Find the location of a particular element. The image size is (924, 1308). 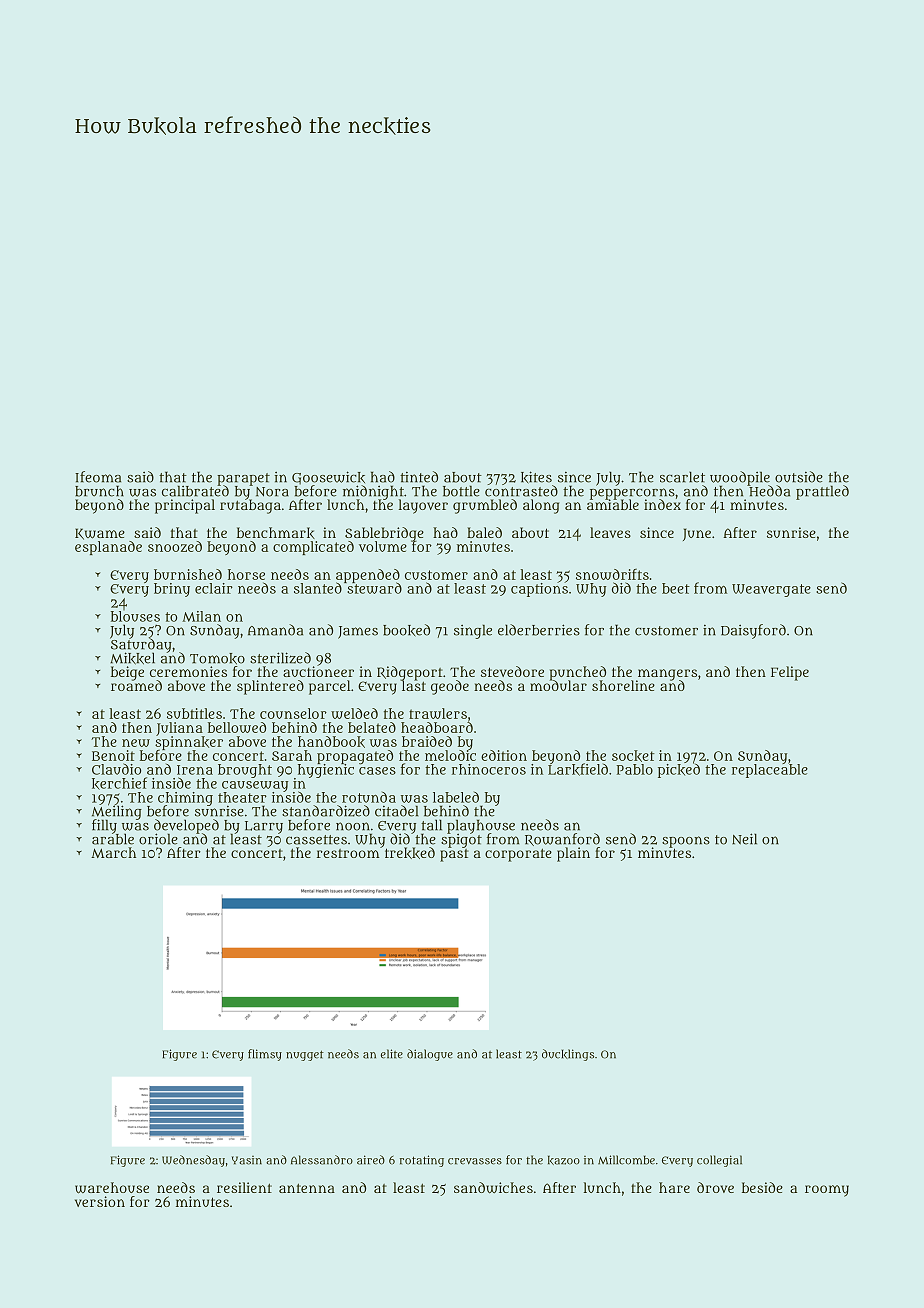

socket is located at coordinates (633, 756).
